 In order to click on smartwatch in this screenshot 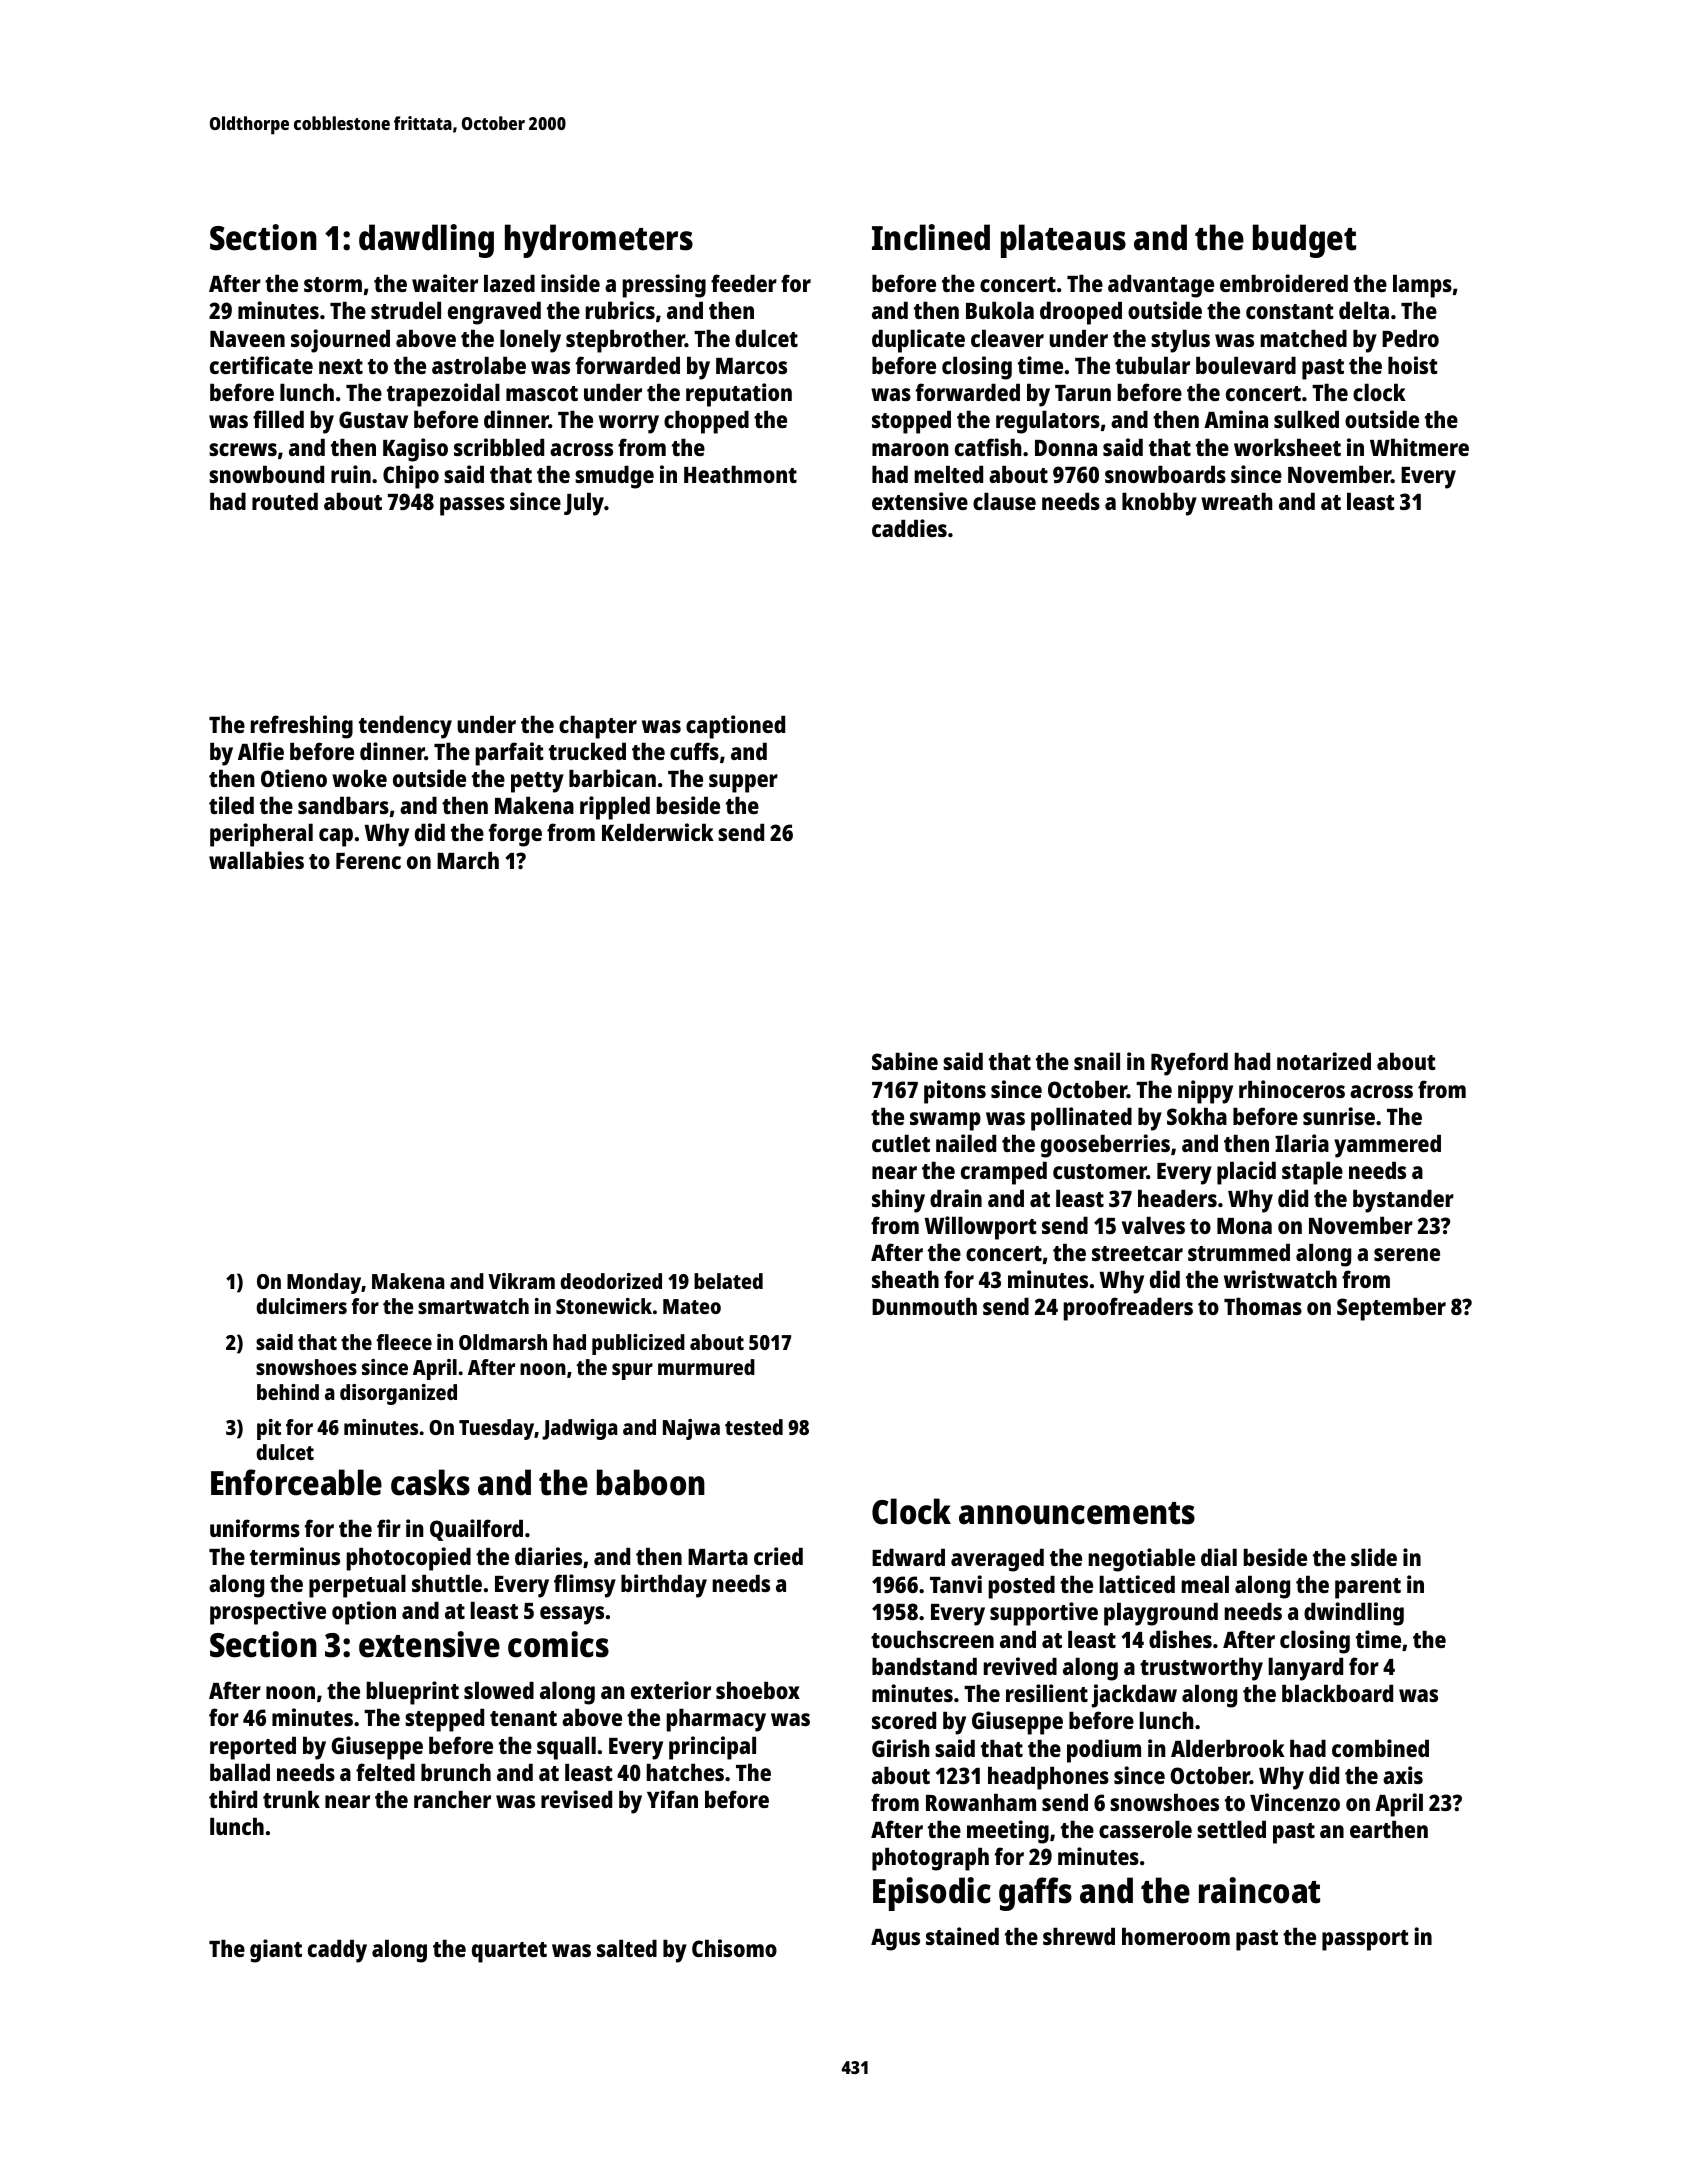, I will do `click(473, 1306)`.
